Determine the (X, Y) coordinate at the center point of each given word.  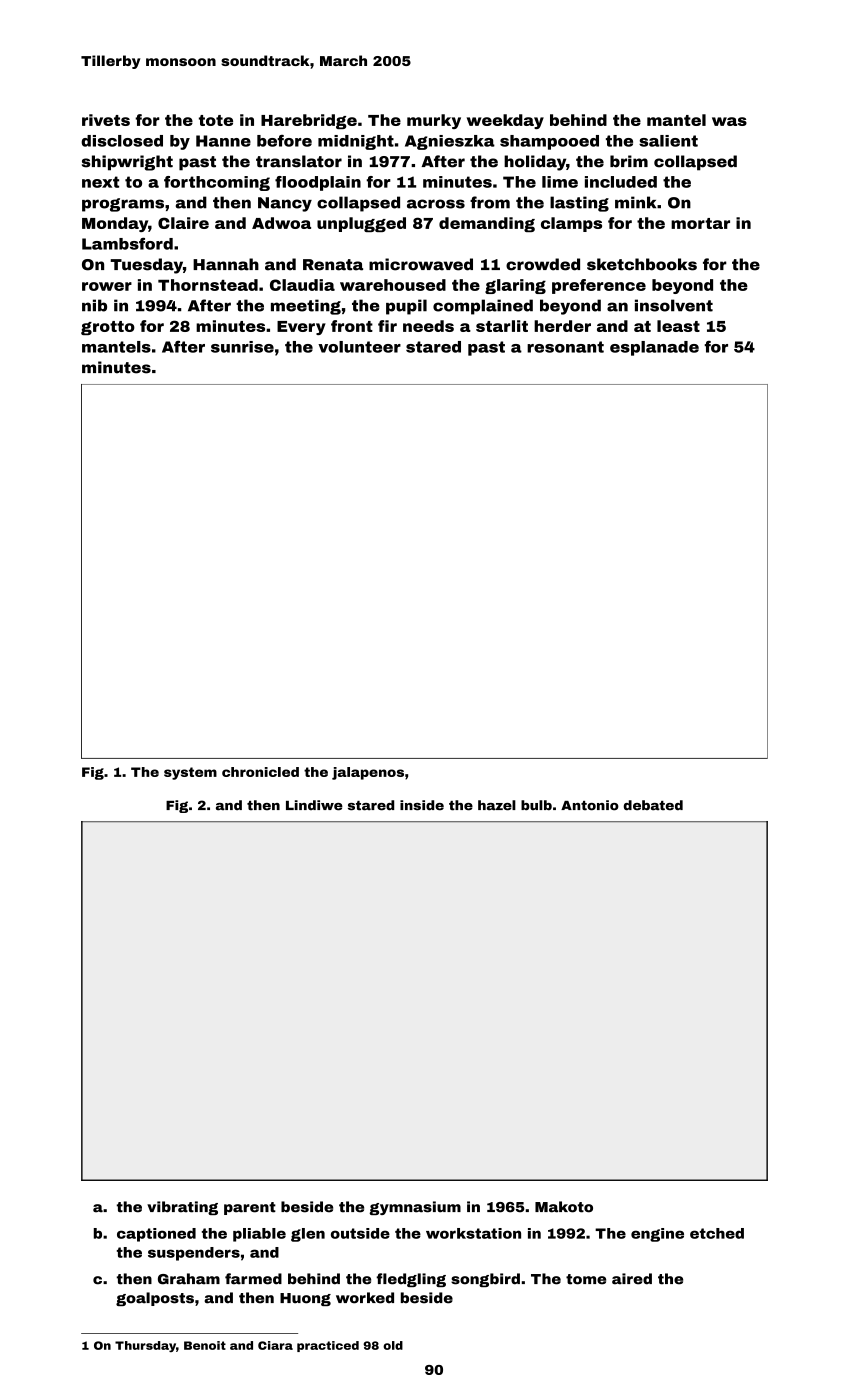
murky (434, 121)
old (393, 1345)
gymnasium (415, 1208)
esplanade (654, 348)
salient (668, 141)
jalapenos (368, 773)
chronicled (260, 772)
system (190, 773)
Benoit (205, 1345)
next (100, 182)
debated (653, 805)
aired (632, 1279)
